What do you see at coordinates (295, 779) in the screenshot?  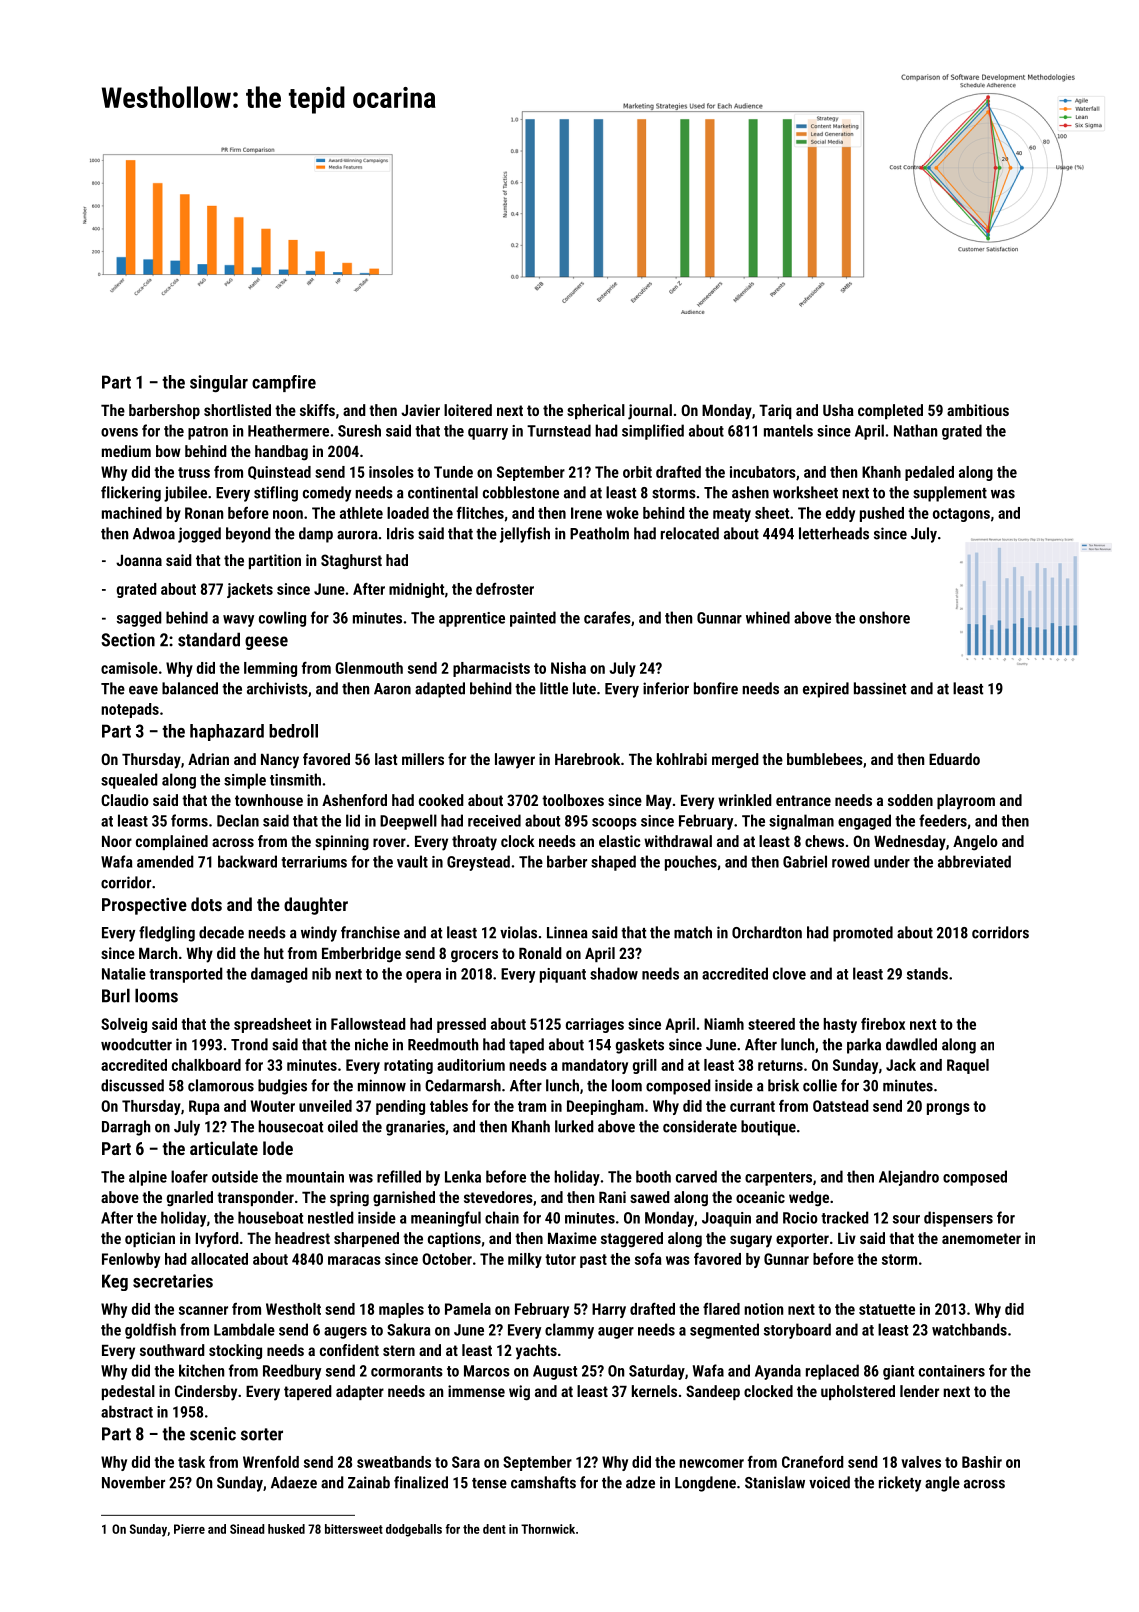 I see `tinsmith` at bounding box center [295, 779].
